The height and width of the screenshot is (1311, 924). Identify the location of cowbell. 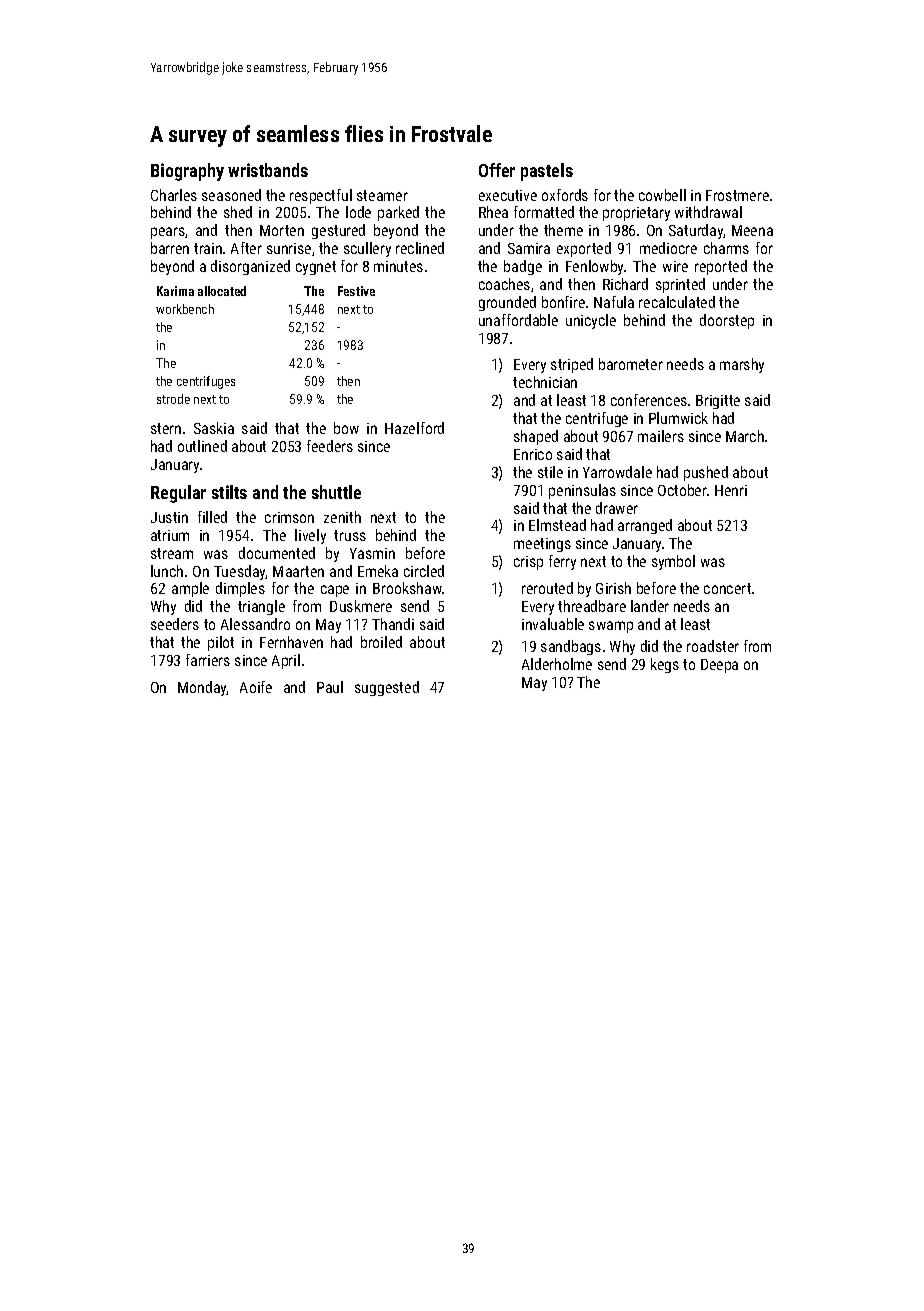
(662, 195).
